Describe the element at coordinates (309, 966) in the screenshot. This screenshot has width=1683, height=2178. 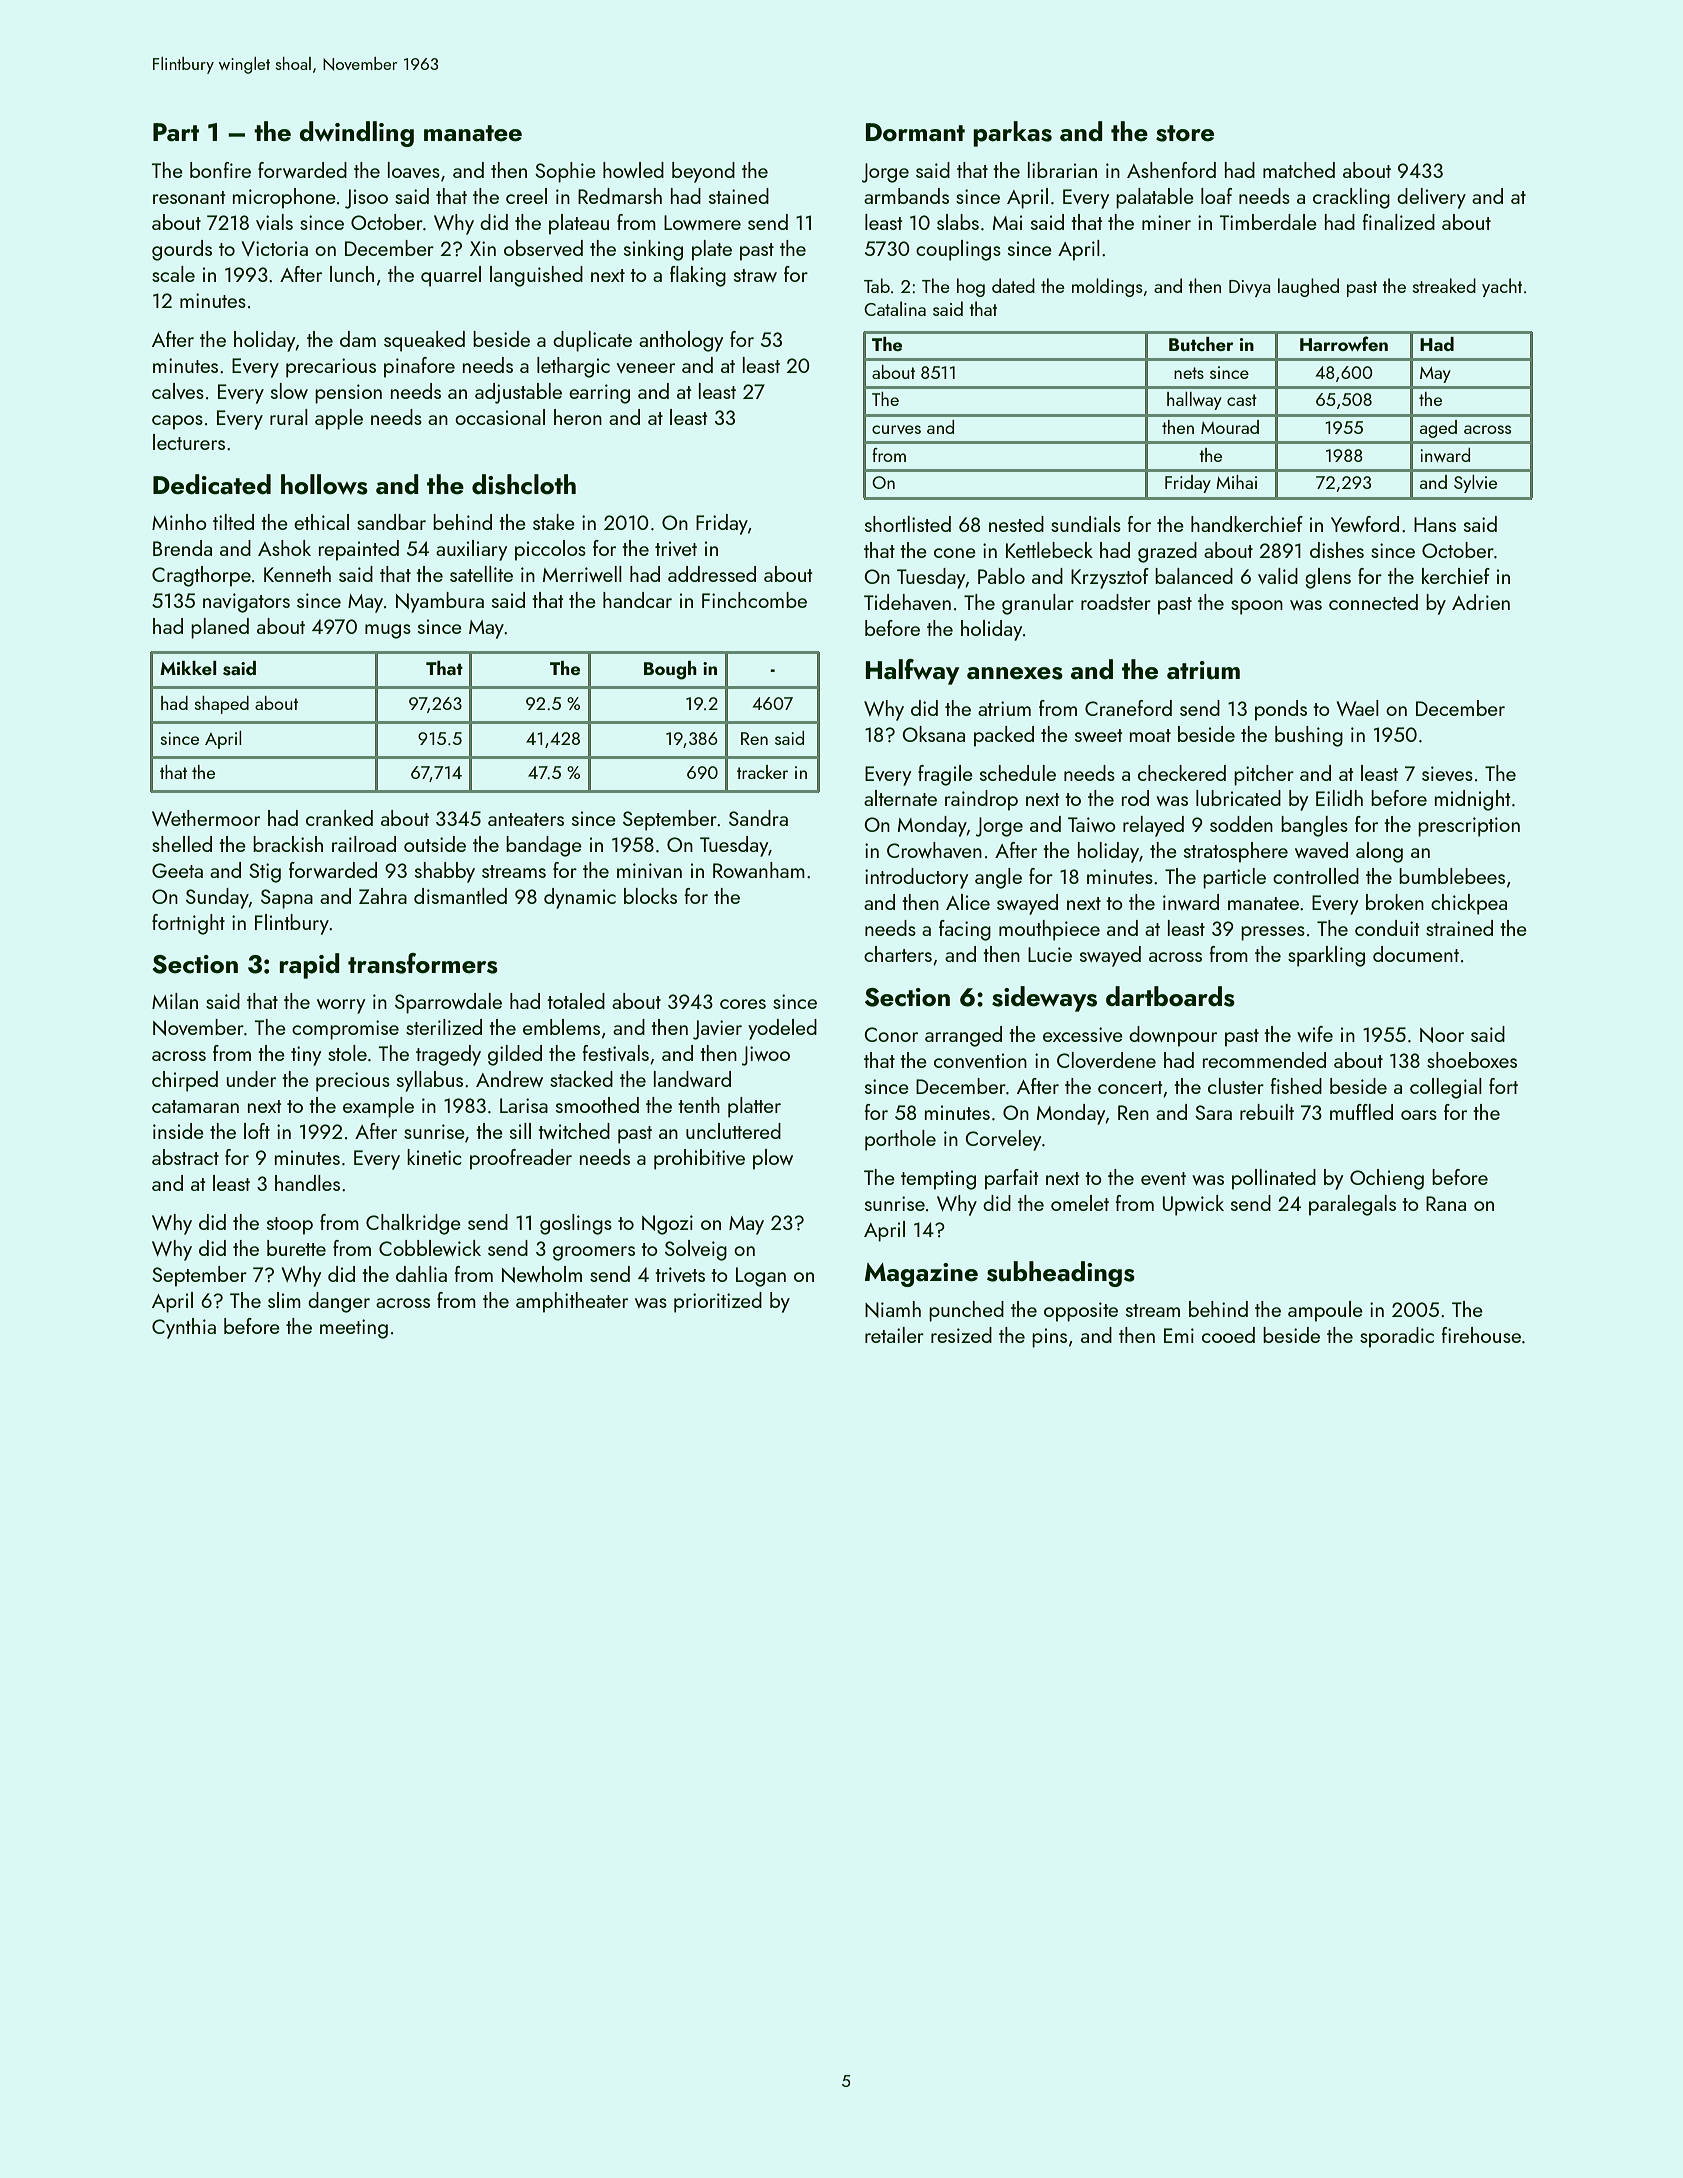
I see `rapid` at that location.
